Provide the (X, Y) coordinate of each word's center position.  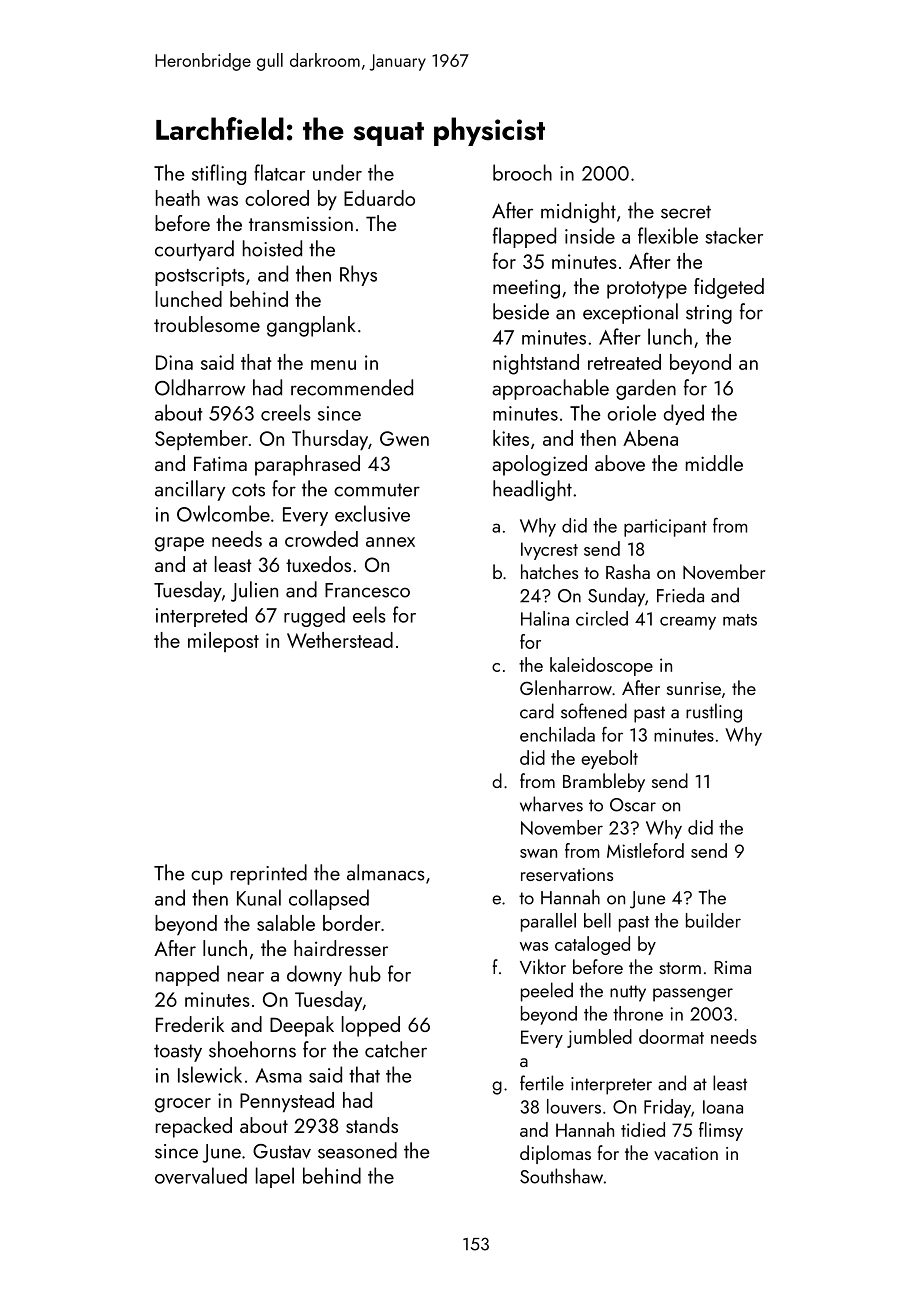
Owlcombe (223, 513)
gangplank (311, 326)
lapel (275, 1177)
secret (686, 212)
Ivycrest (549, 551)
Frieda (680, 595)
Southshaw (561, 1176)
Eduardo (379, 198)
